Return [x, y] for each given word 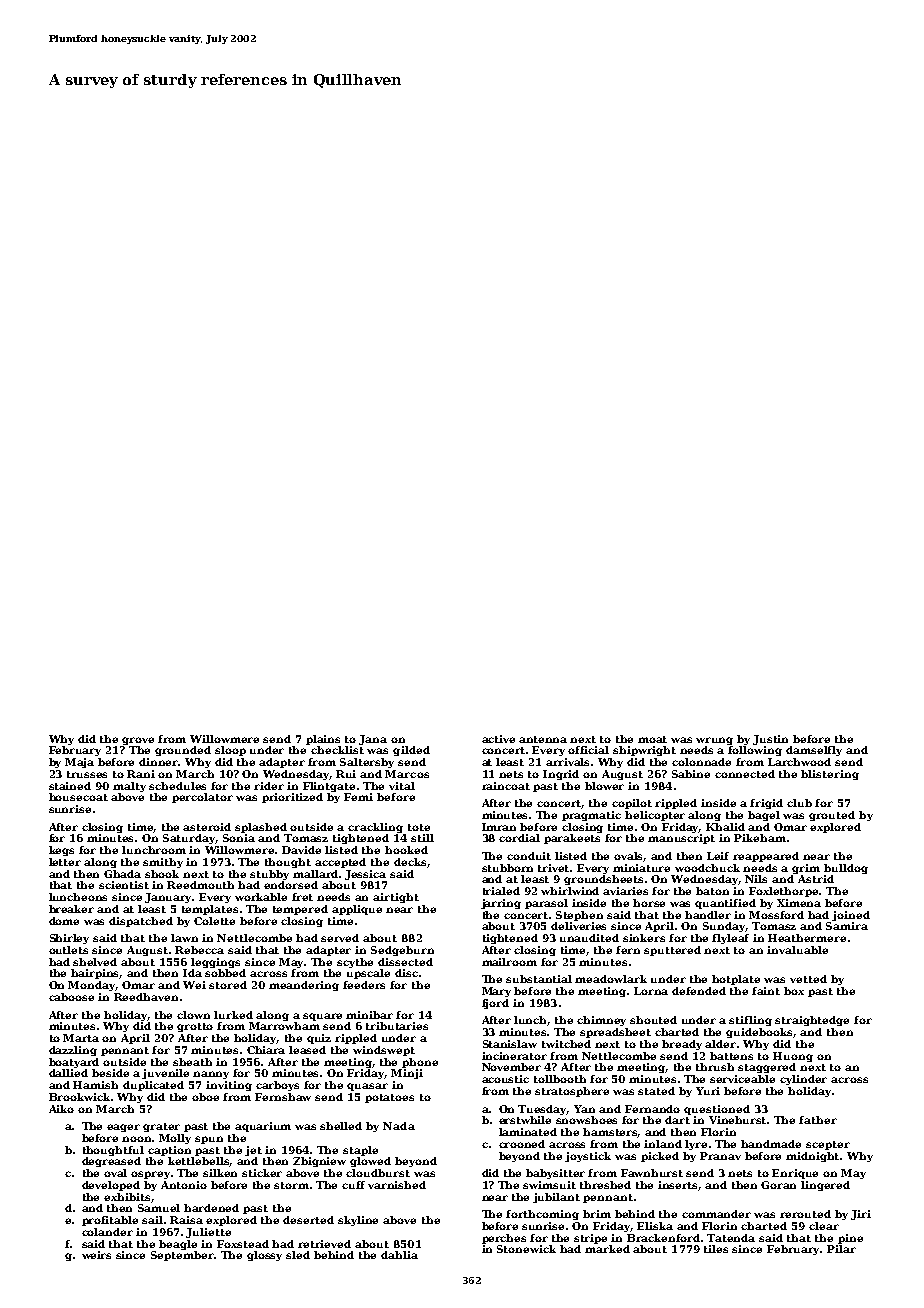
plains [323, 740]
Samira [847, 926]
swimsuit [549, 1185]
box [794, 991]
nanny [211, 1075]
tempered [300, 910]
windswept [384, 1051]
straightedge [812, 1021]
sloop [230, 751]
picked [660, 1157]
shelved [95, 962]
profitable [110, 1221]
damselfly [814, 751]
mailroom [509, 962]
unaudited [589, 938]
